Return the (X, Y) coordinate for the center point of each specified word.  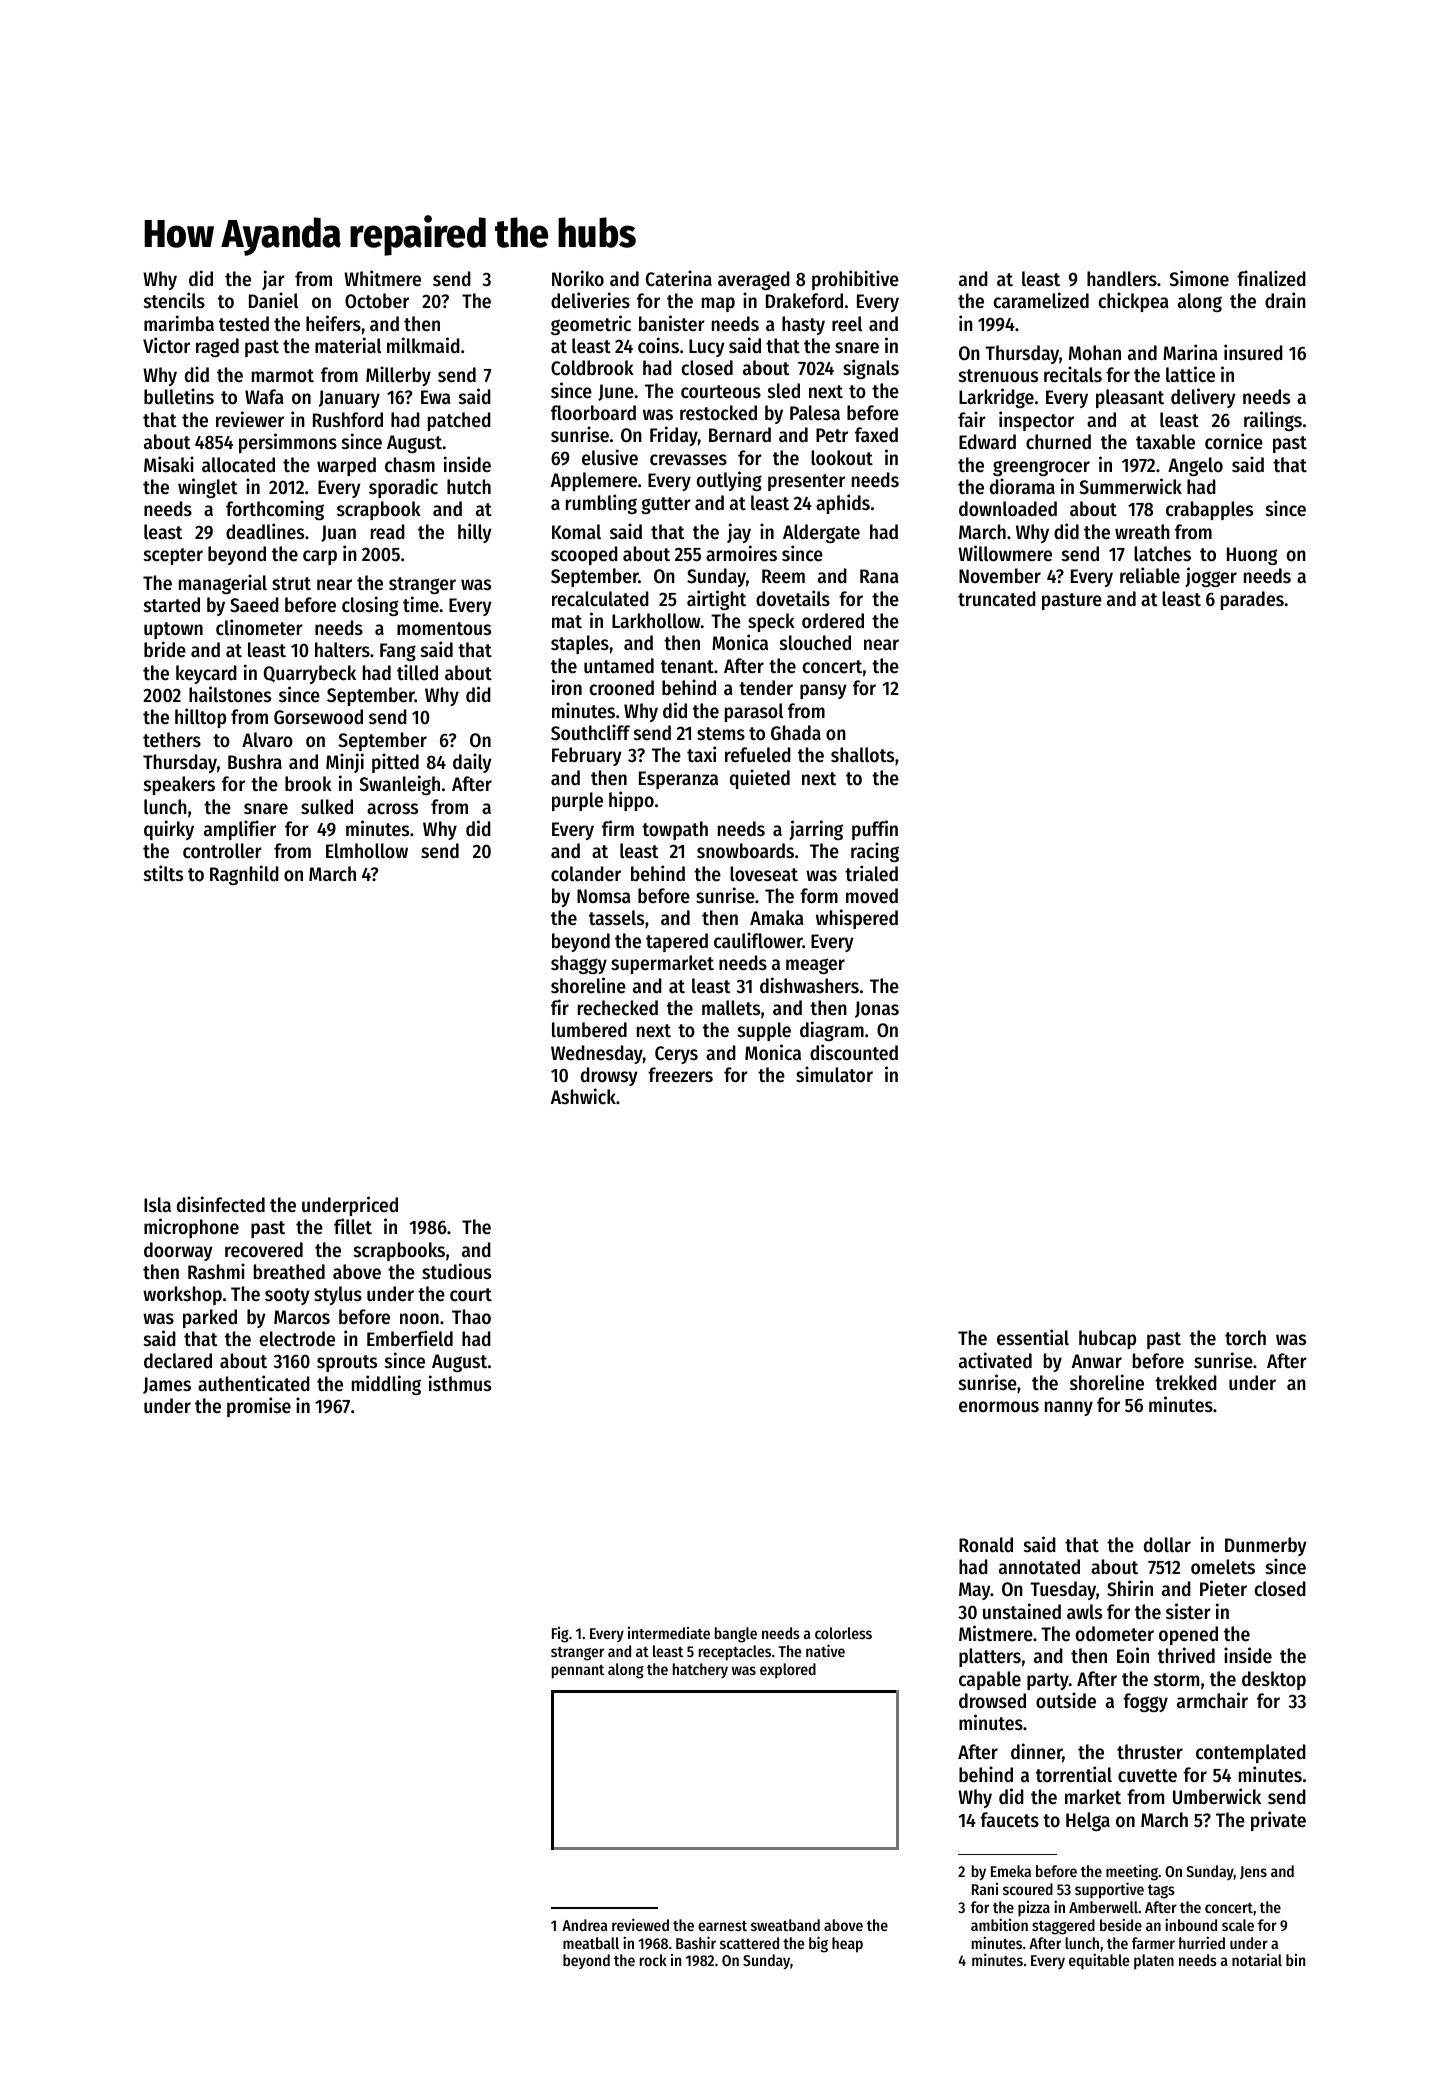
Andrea (585, 1925)
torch (1245, 1338)
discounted (854, 1052)
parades (1252, 600)
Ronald (986, 1544)
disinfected (221, 1204)
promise (259, 1407)
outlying (729, 481)
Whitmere (382, 278)
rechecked (618, 1008)
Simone (1199, 278)
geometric (591, 325)
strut (291, 583)
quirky (169, 830)
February (587, 756)
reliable (1150, 575)
